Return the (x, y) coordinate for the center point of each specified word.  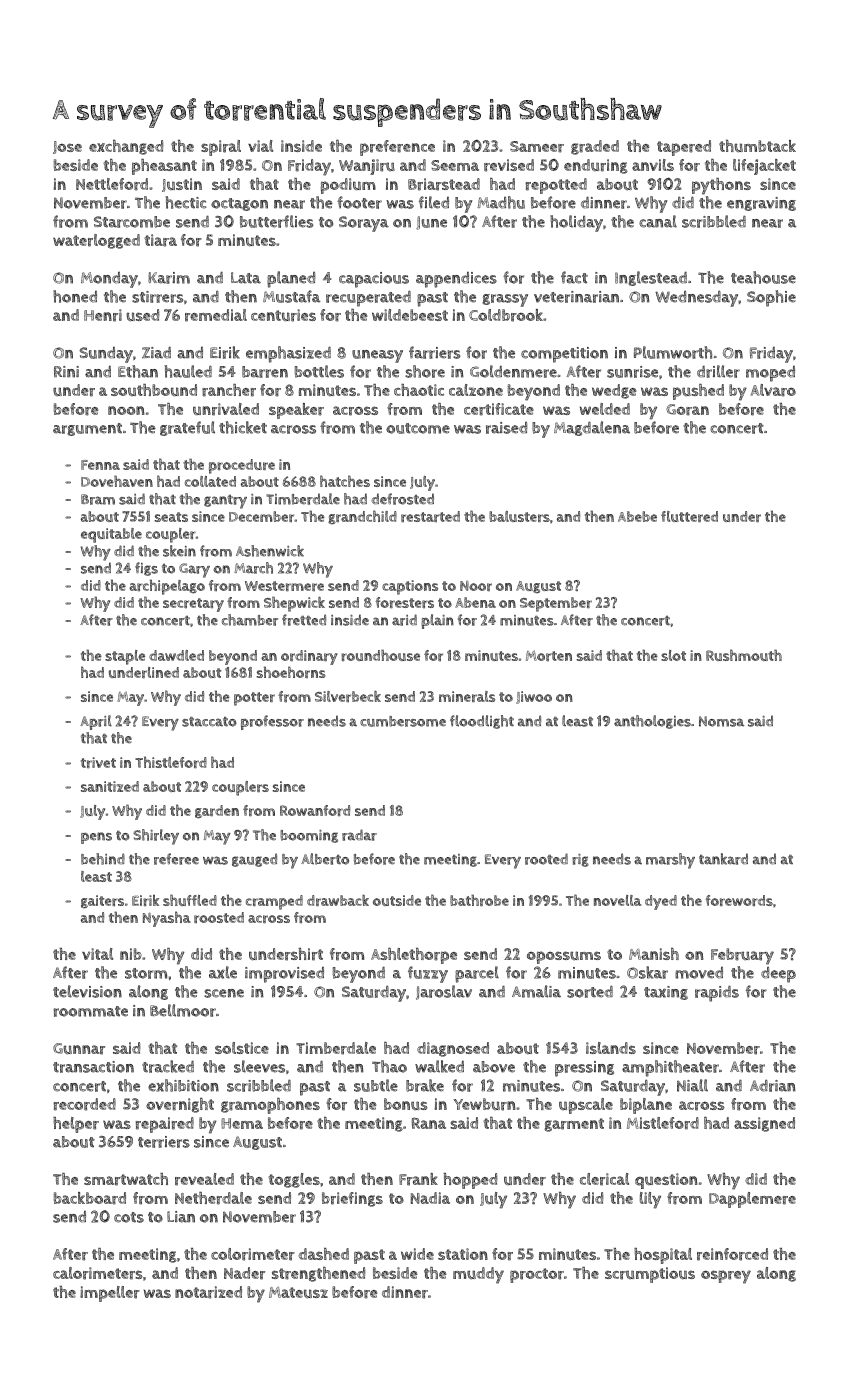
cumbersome (403, 721)
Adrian (773, 1085)
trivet (98, 762)
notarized (208, 1292)
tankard (723, 859)
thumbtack (757, 146)
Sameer (537, 147)
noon (126, 410)
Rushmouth (744, 655)
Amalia (536, 991)
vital (97, 954)
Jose (67, 147)
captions (410, 587)
